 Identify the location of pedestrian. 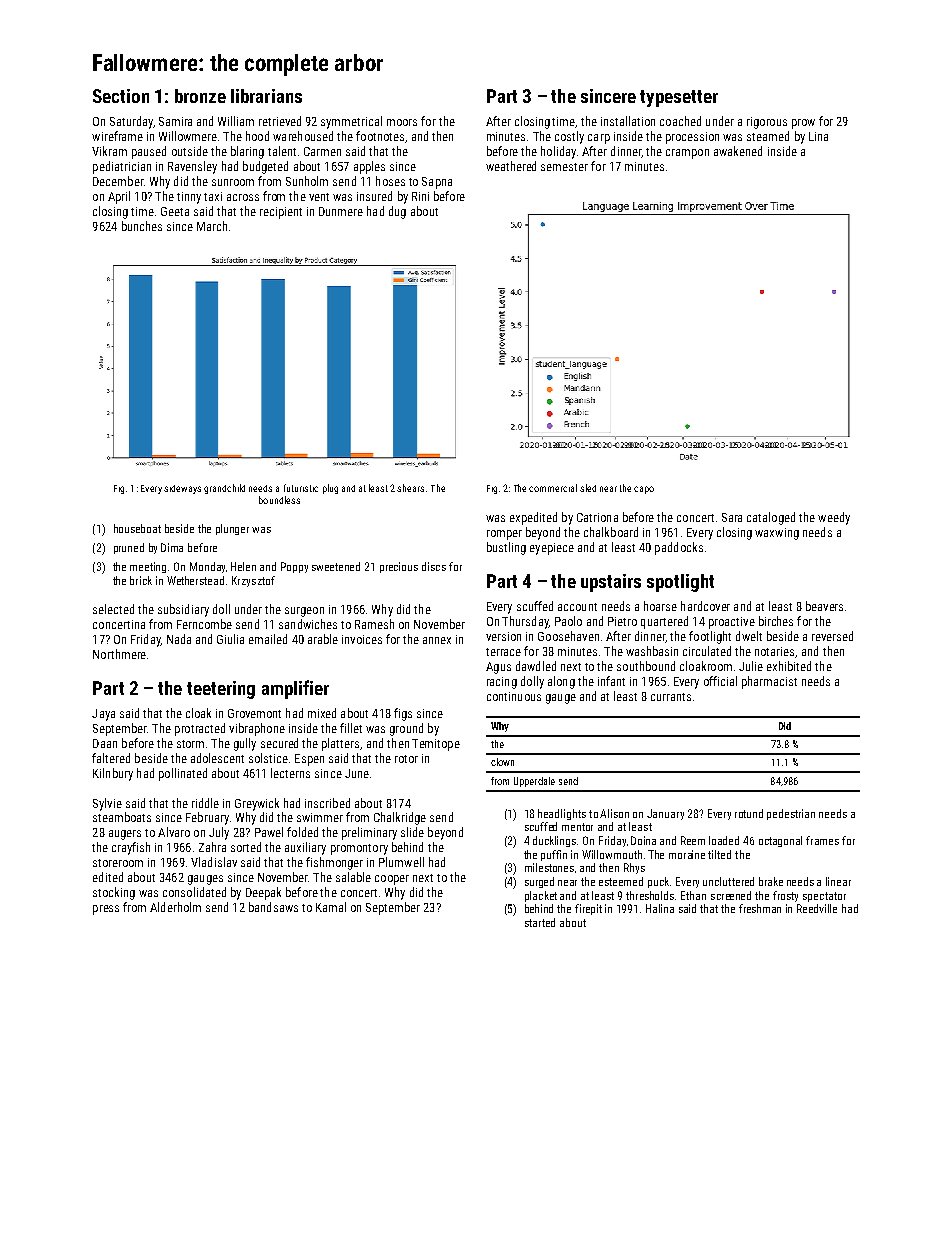
(791, 814).
